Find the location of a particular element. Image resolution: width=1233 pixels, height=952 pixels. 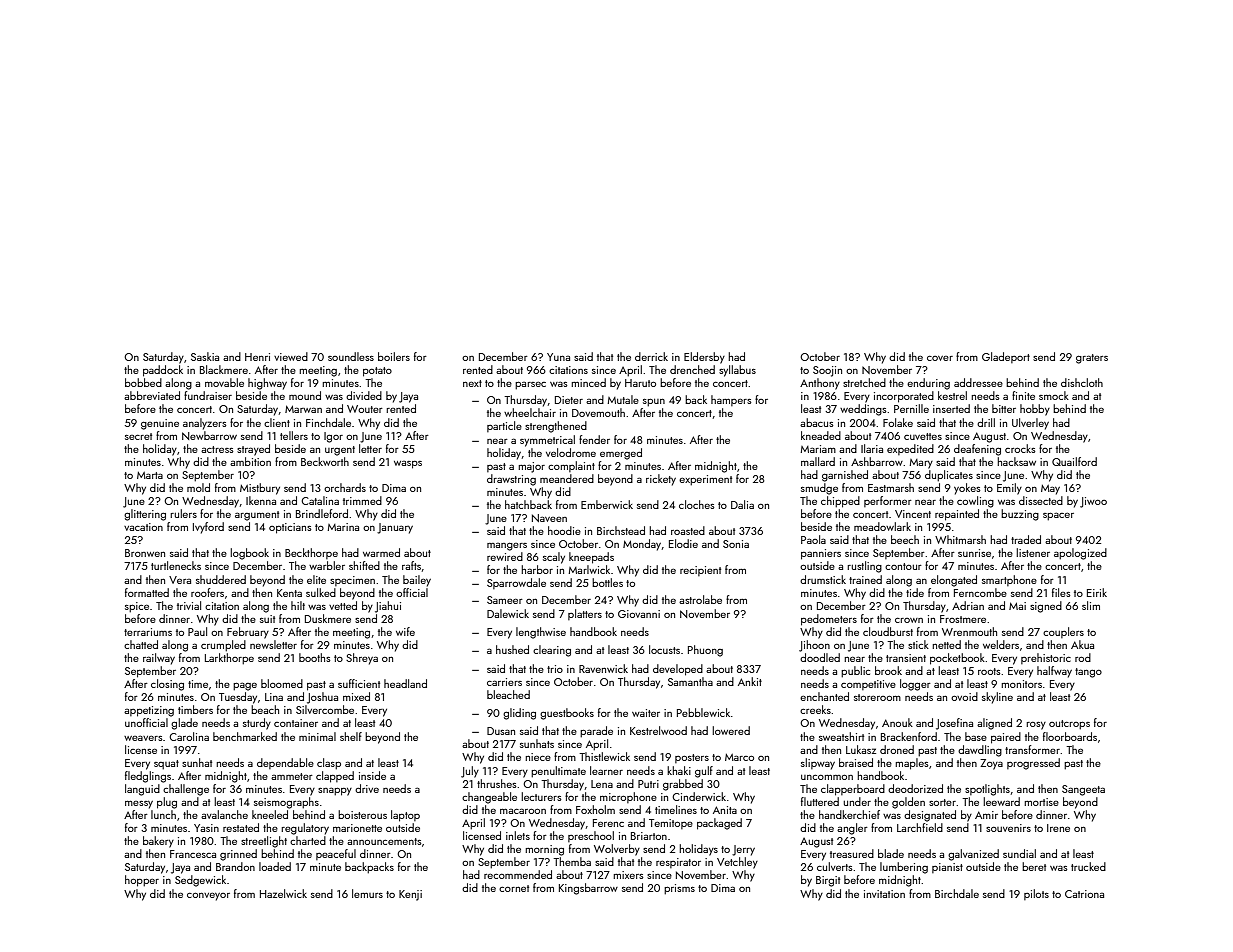

prisms is located at coordinates (679, 889).
